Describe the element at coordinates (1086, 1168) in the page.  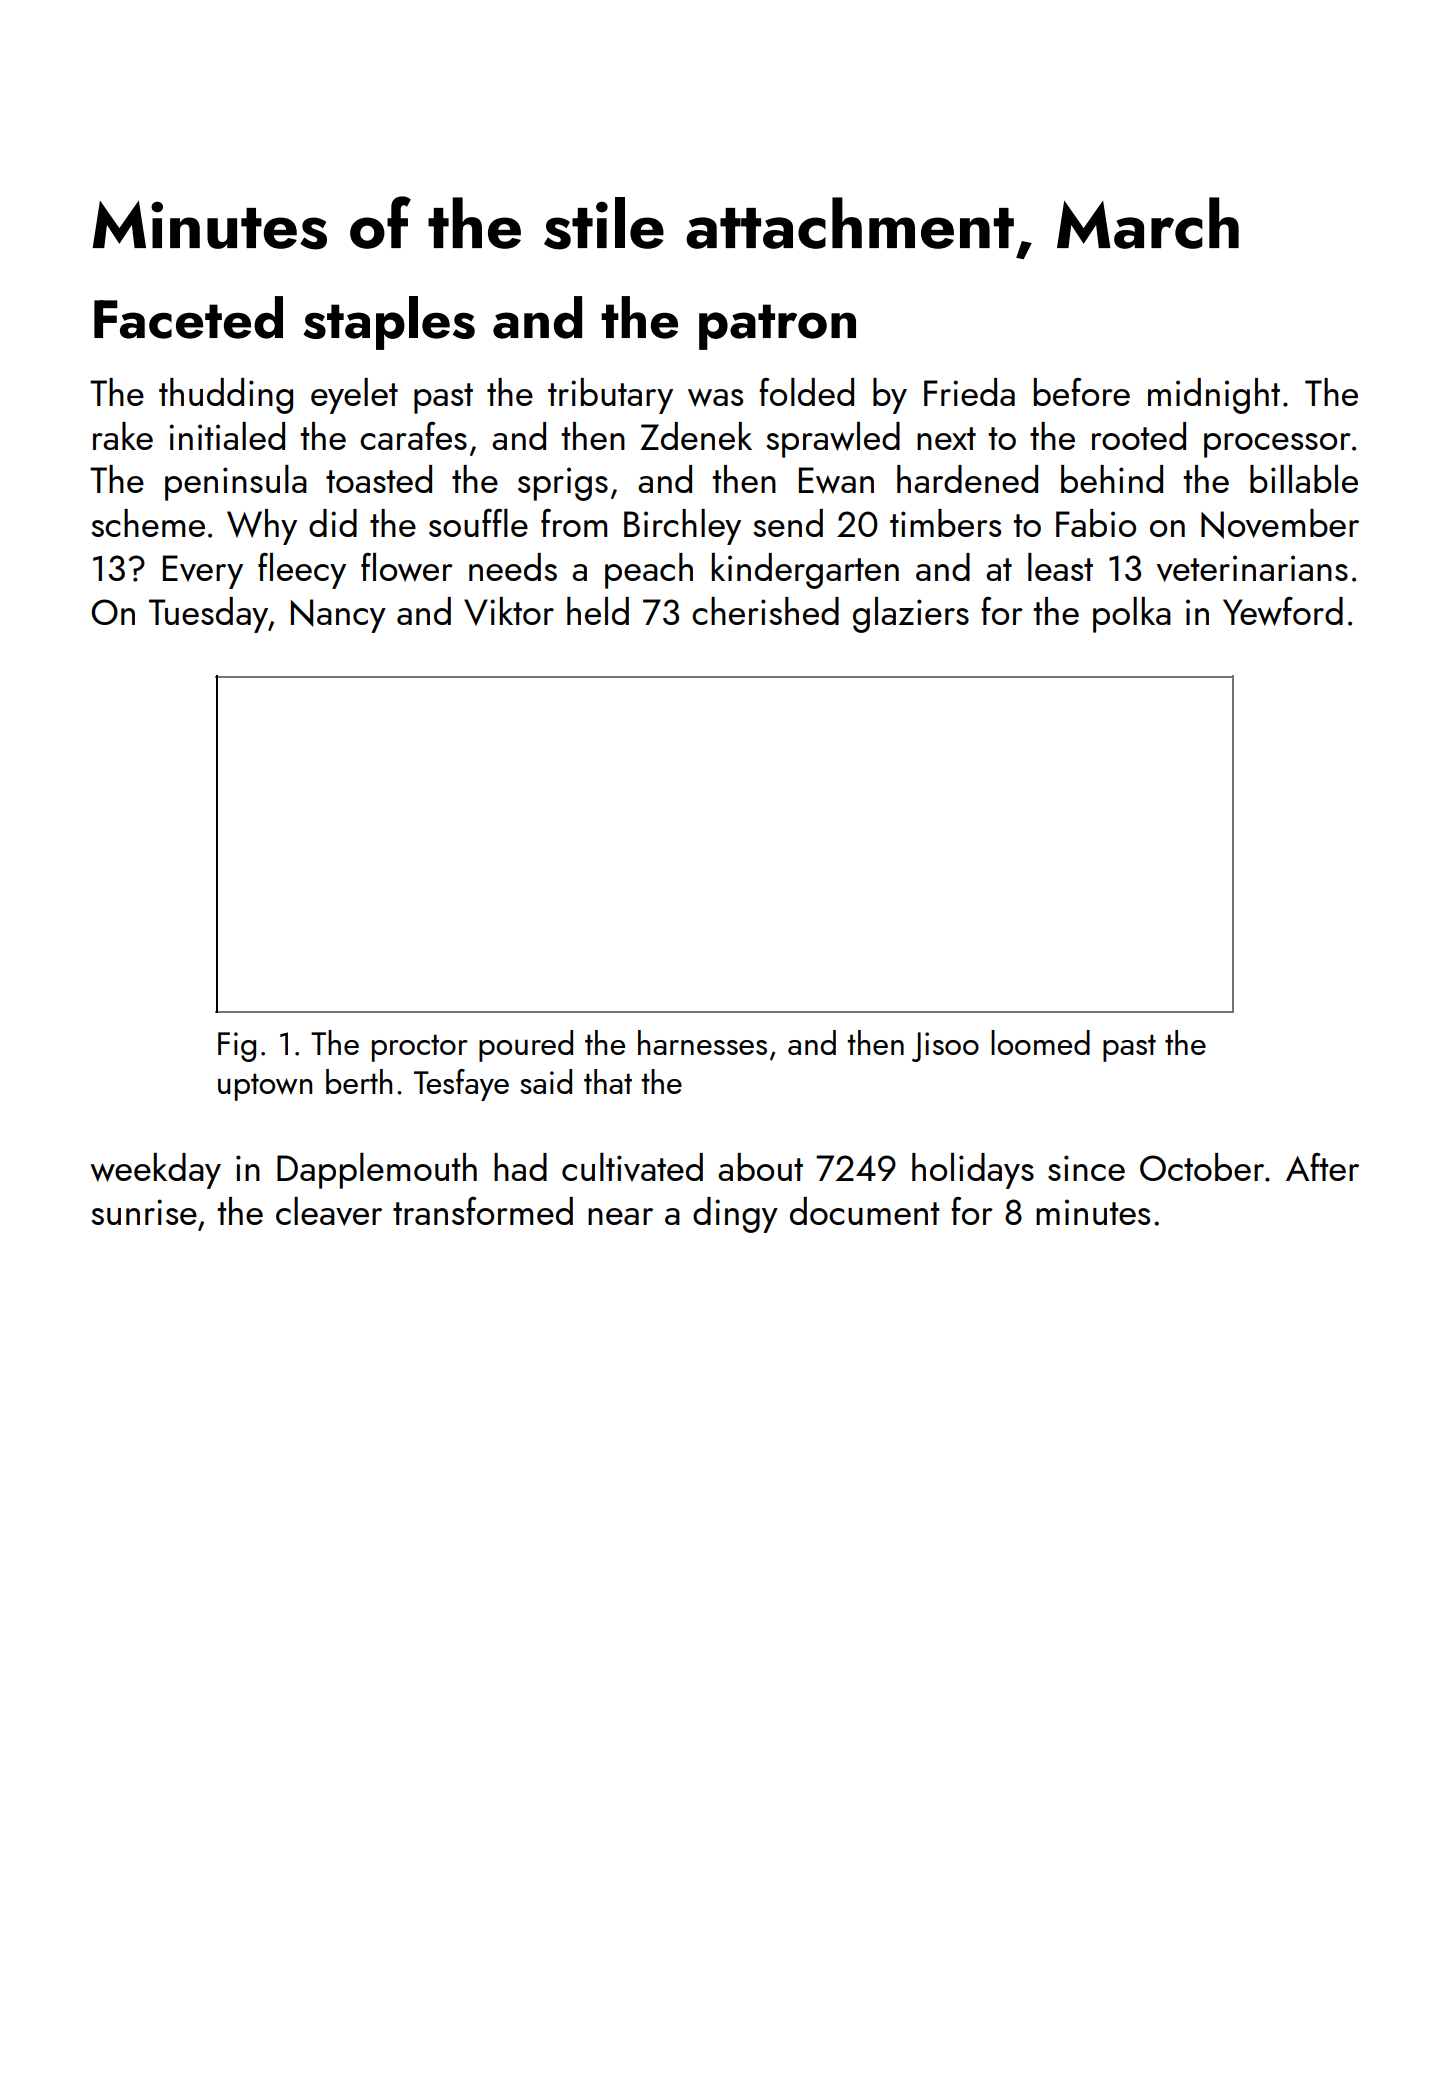
I see `since` at that location.
